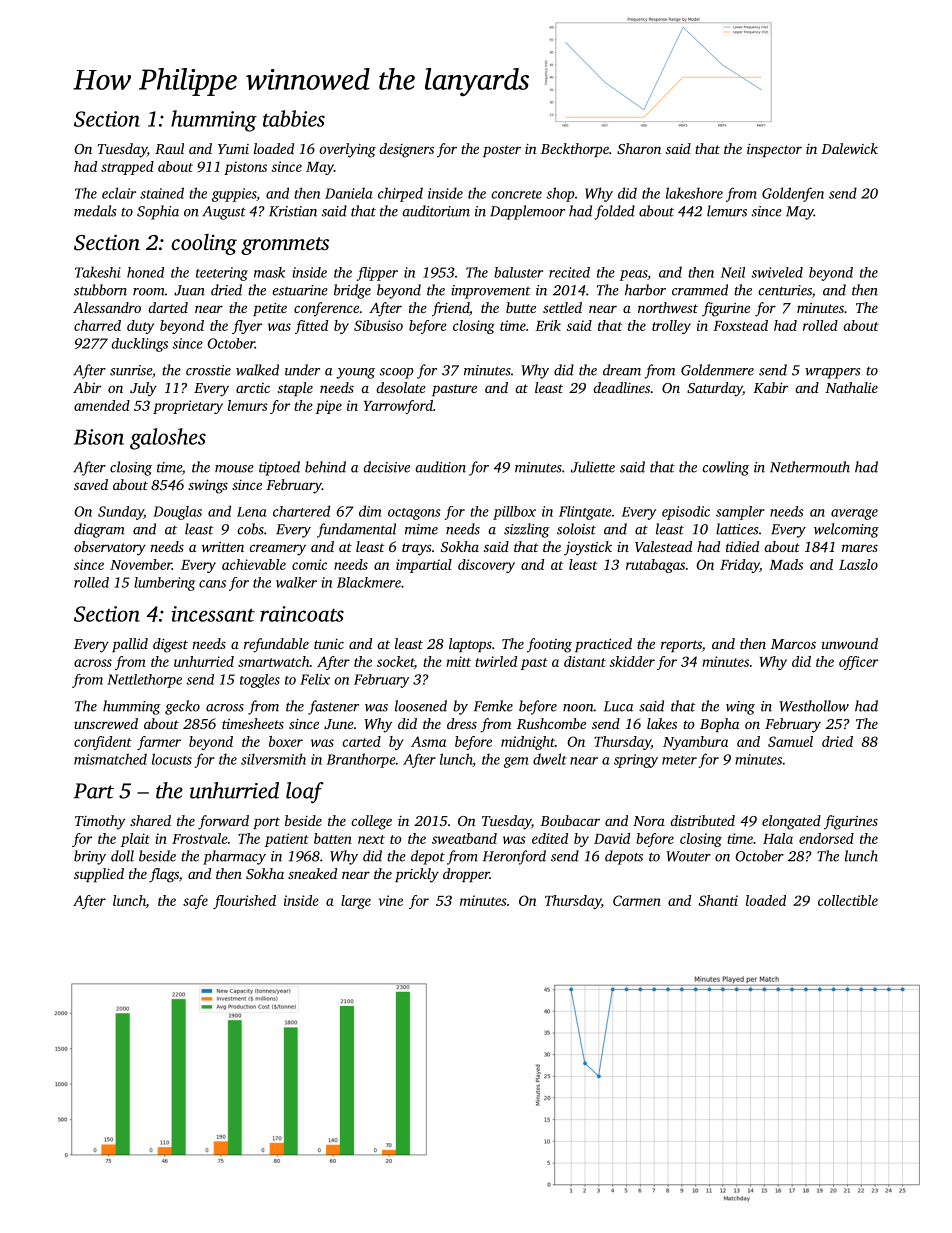  I want to click on centuries, so click(785, 290).
